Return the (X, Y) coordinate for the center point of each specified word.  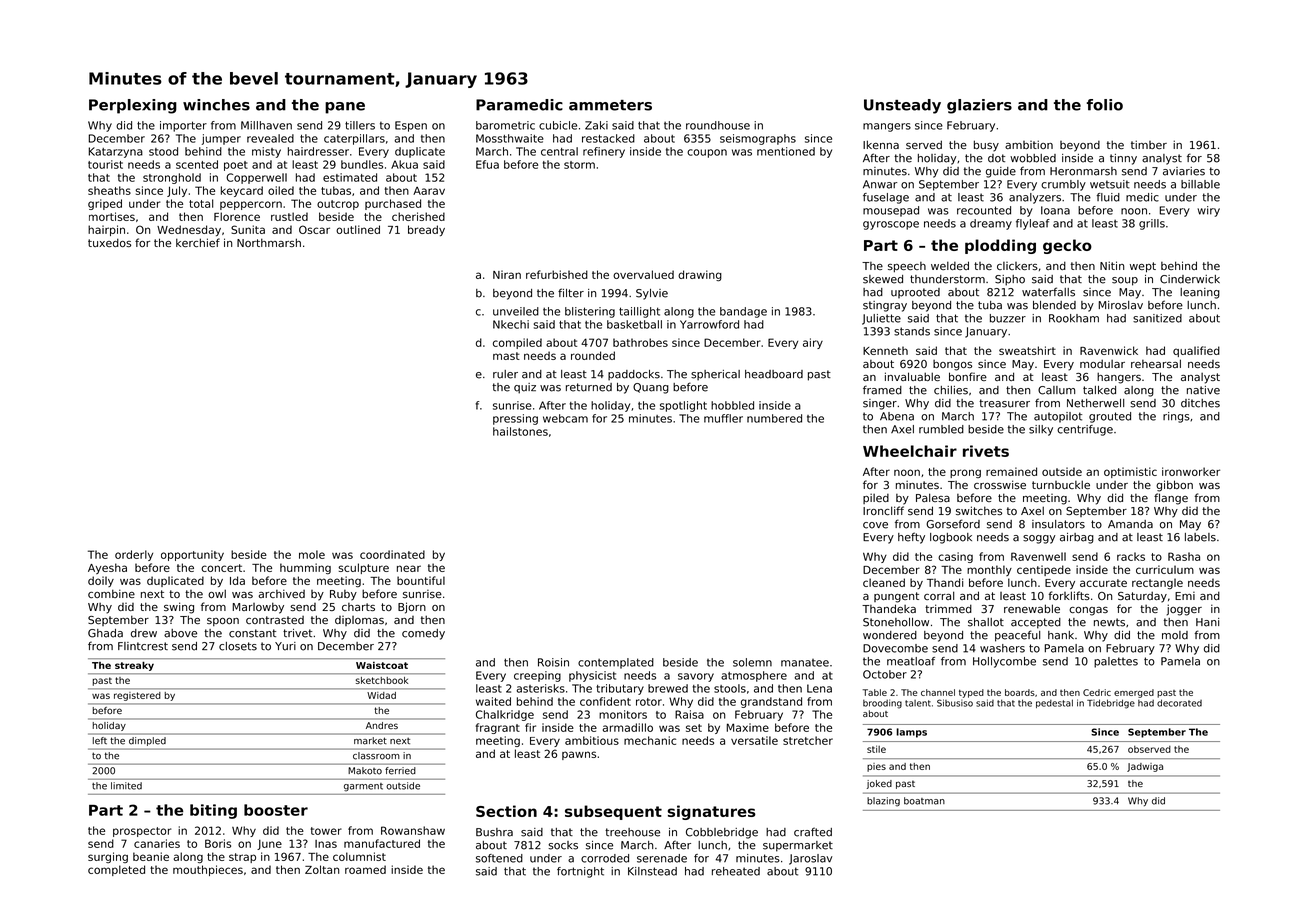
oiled (281, 190)
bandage (743, 312)
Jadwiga (1145, 767)
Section (506, 811)
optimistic (1130, 472)
